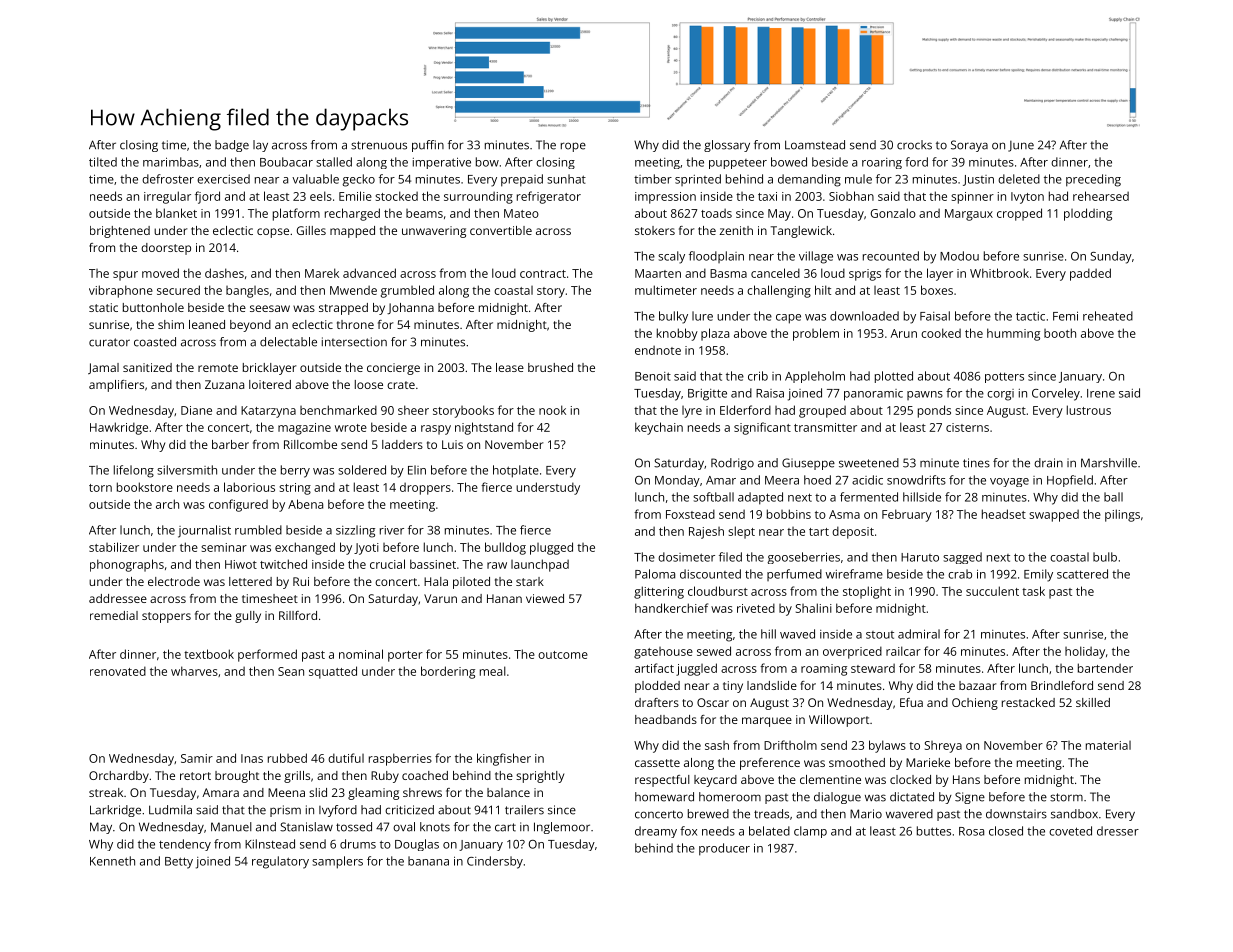  I want to click on Soraya, so click(969, 146).
